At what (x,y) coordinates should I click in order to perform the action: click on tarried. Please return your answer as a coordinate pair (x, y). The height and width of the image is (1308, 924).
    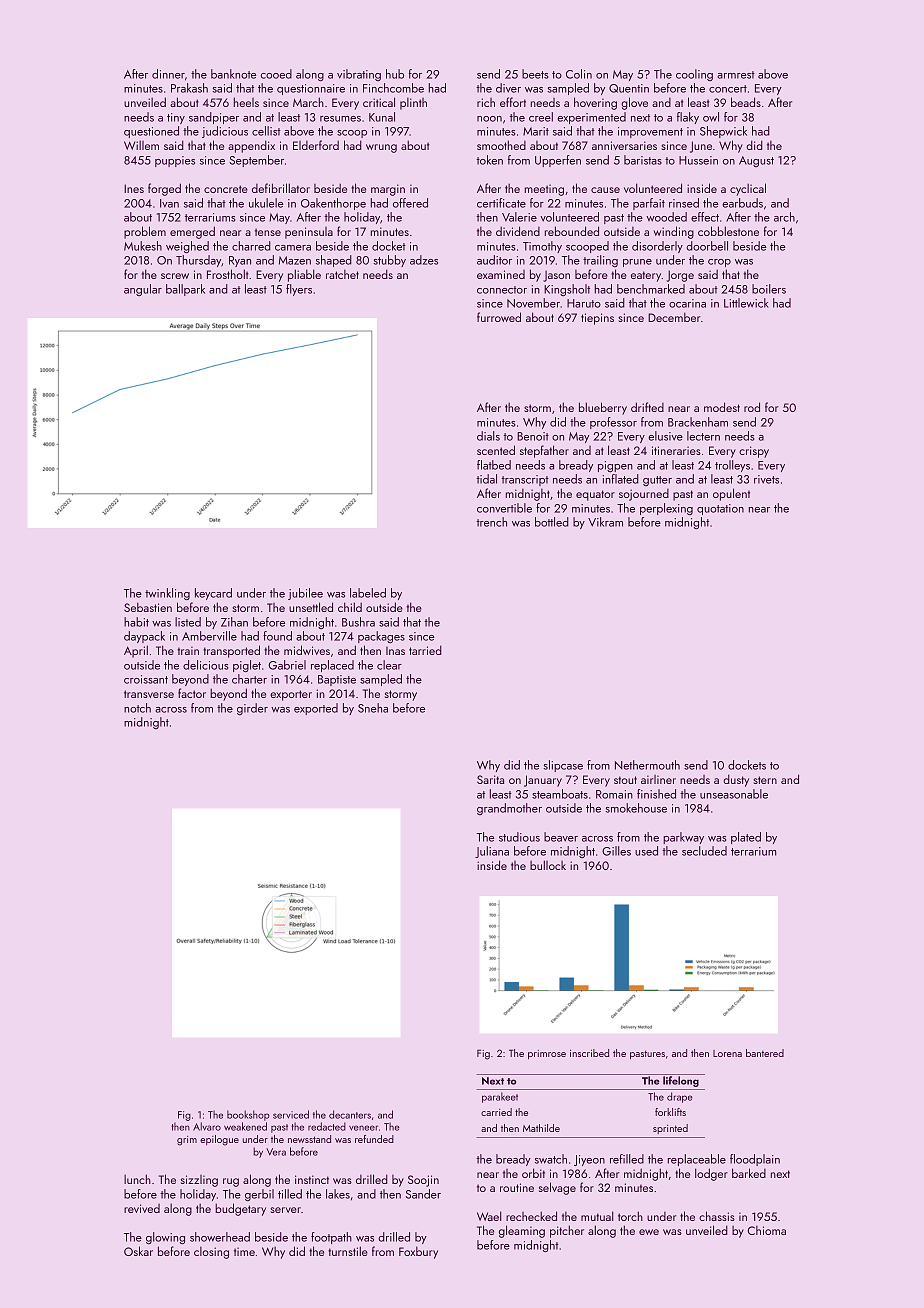
    Looking at the image, I should click on (425, 650).
